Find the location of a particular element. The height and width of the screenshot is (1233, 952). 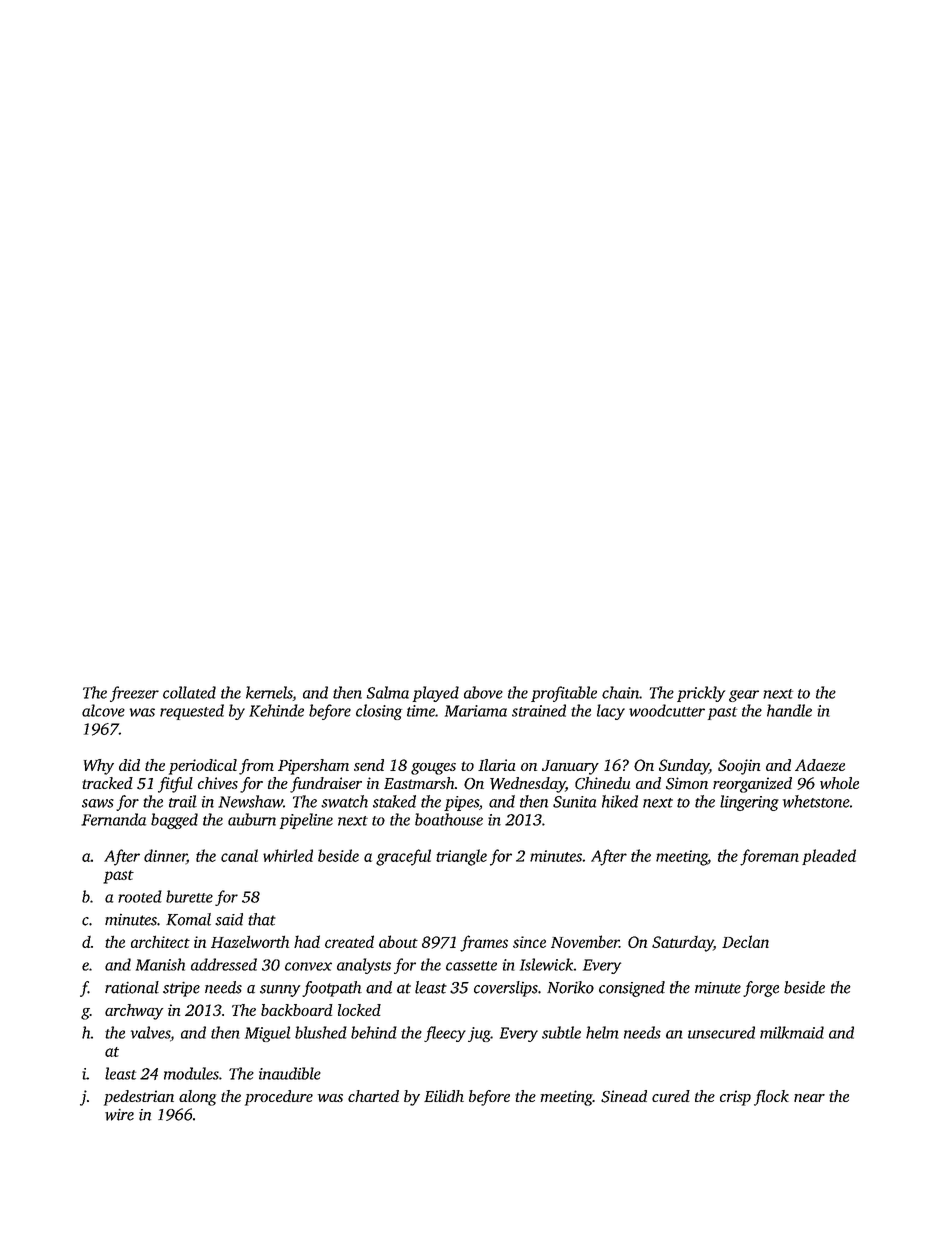

cassette is located at coordinates (471, 966).
